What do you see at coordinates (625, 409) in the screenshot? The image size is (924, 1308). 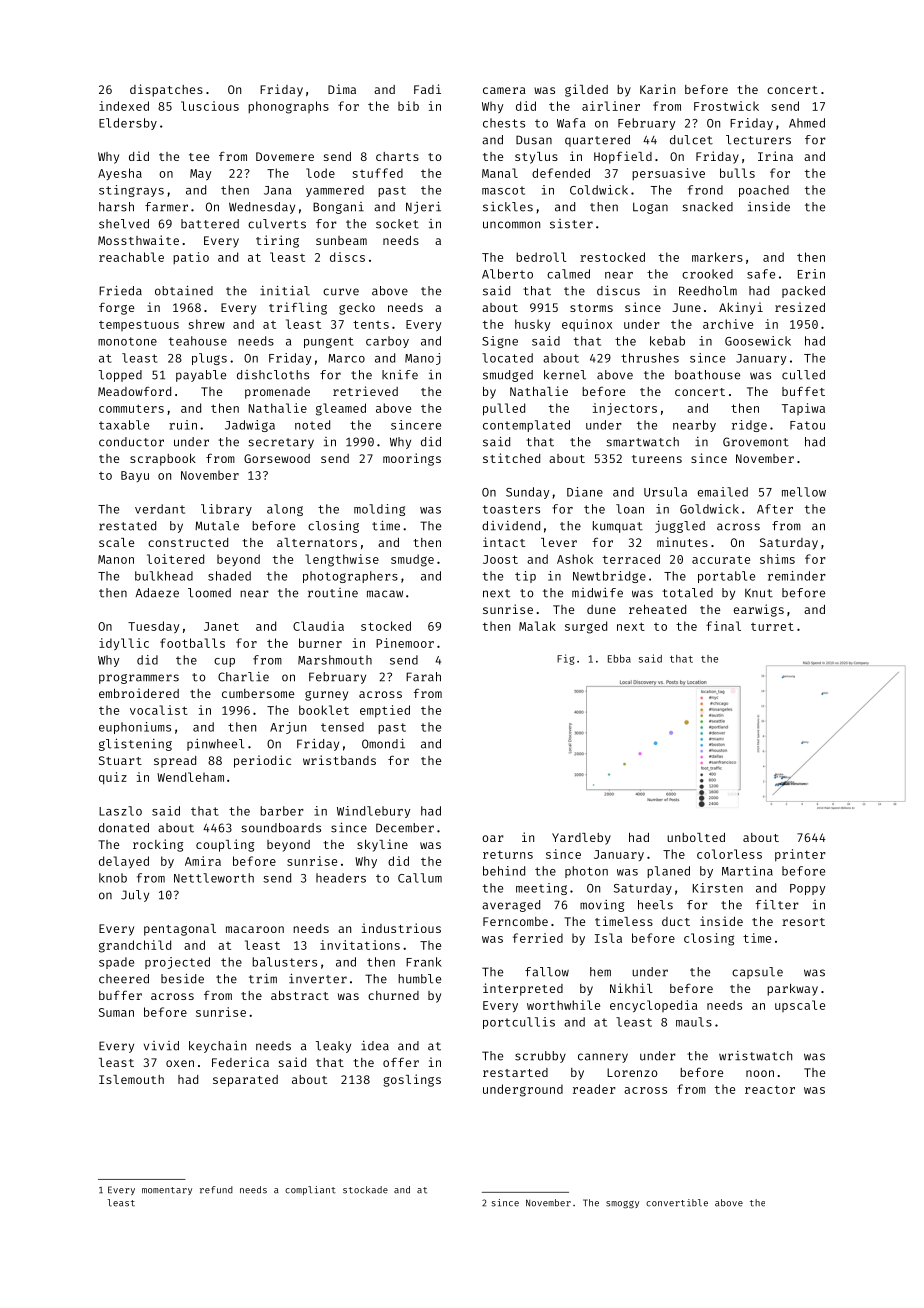 I see `injectors` at bounding box center [625, 409].
